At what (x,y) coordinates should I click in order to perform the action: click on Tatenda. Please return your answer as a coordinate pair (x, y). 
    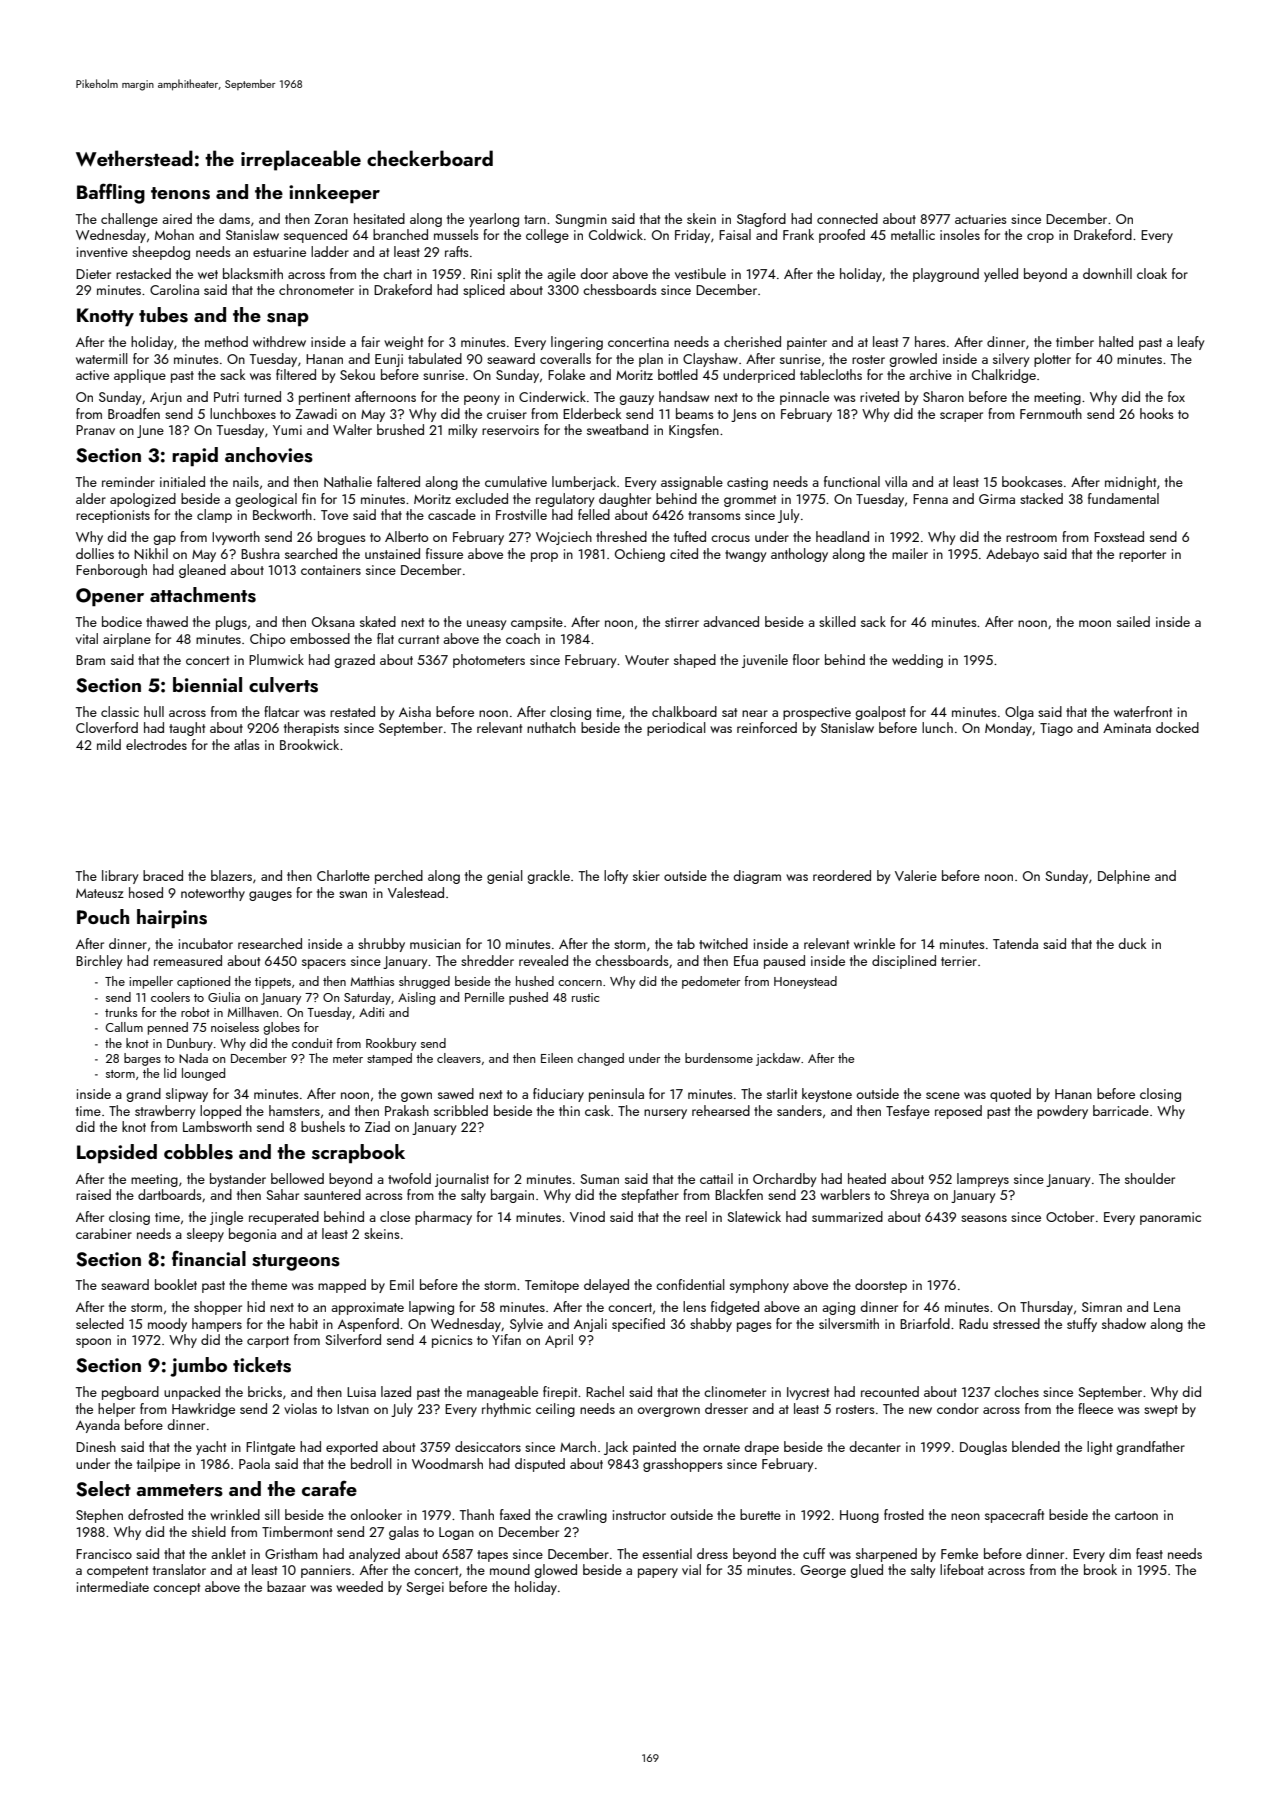
    Looking at the image, I should click on (1015, 943).
